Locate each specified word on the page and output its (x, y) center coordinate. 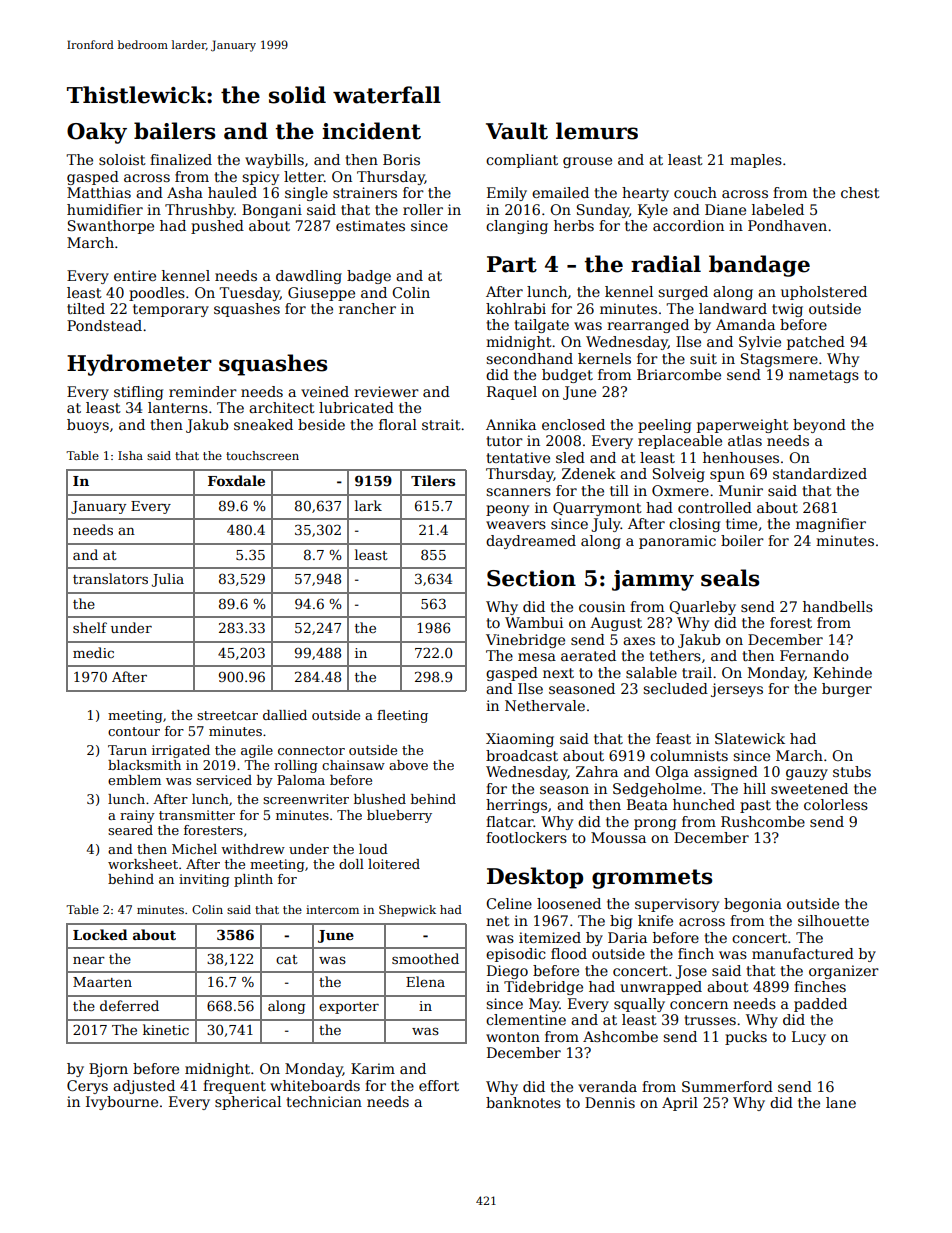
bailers (175, 131)
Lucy (809, 1038)
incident (371, 131)
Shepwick (407, 911)
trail (697, 672)
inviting (204, 880)
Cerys (87, 1087)
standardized (820, 473)
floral (398, 424)
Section (531, 578)
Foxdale (236, 480)
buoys (88, 426)
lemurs (597, 131)
